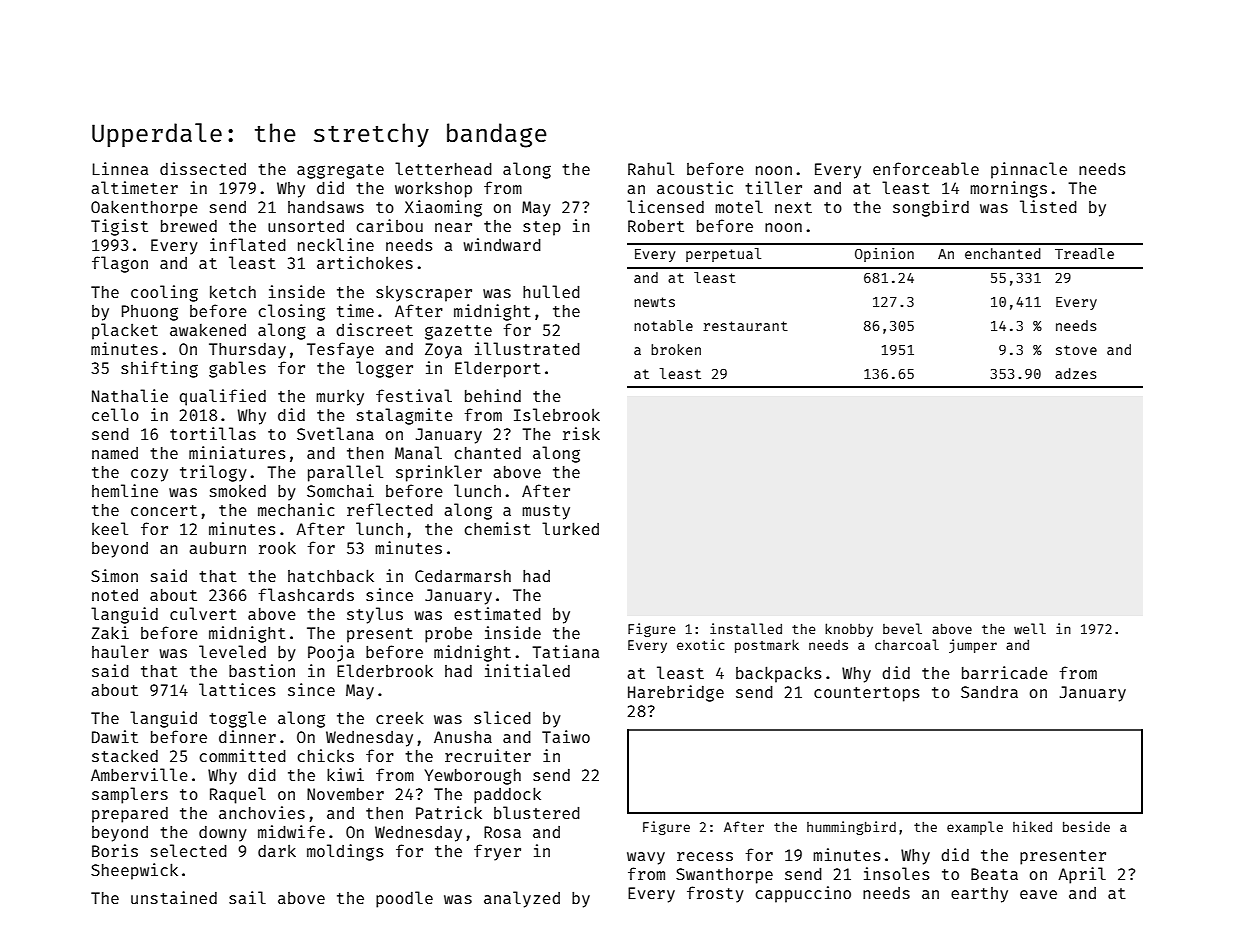 Image resolution: width=1233 pixels, height=952 pixels. What do you see at coordinates (867, 694) in the image?
I see `countertops` at bounding box center [867, 694].
